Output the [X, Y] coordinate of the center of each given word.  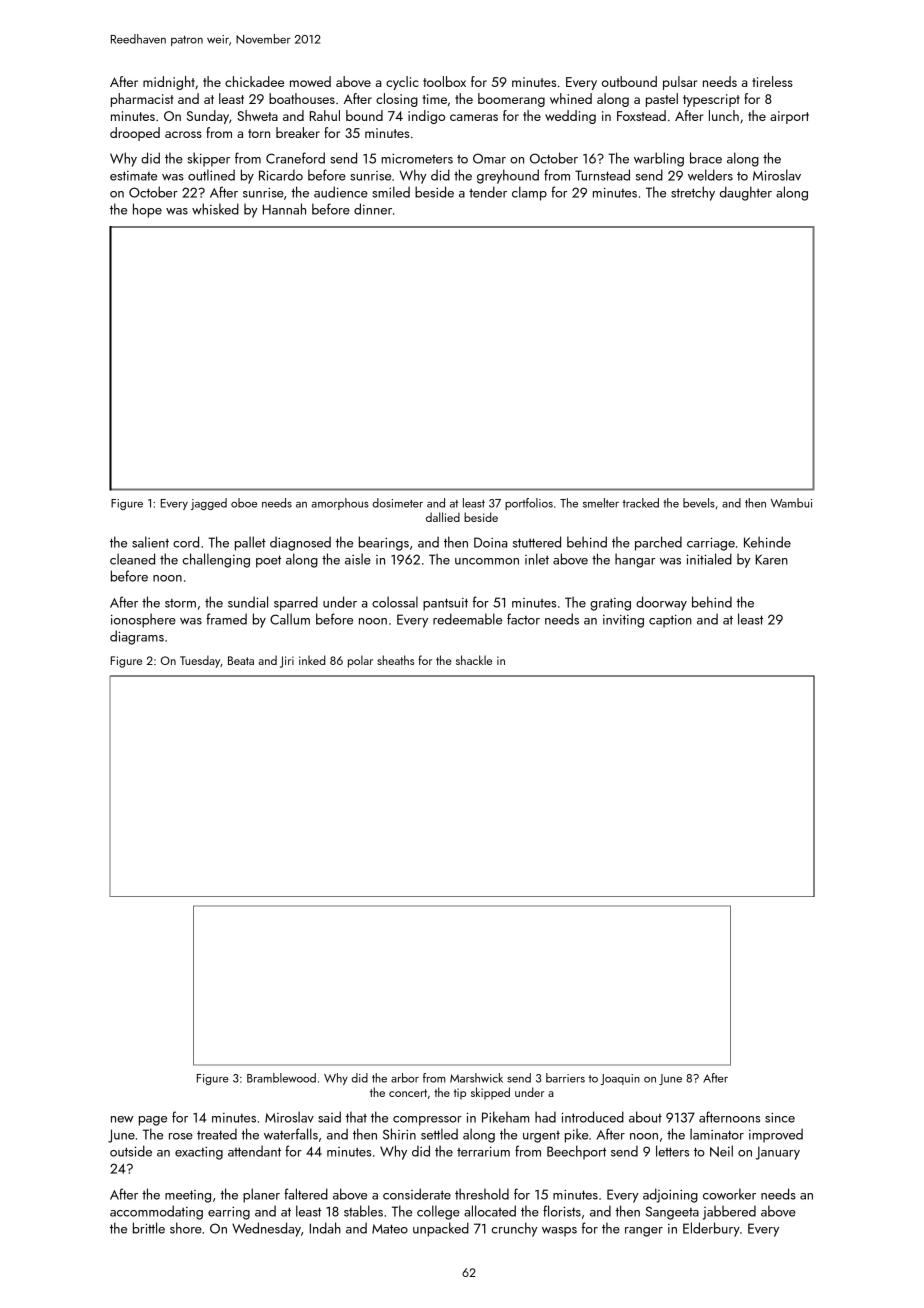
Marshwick [476, 1078]
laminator [717, 1134]
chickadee [254, 81]
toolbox [444, 81]
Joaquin [620, 1079]
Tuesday [200, 661]
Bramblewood [281, 1078]
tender [488, 192]
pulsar [680, 83]
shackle [474, 660]
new [122, 1119]
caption [670, 621]
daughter [746, 193]
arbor [405, 1078]
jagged [209, 504]
